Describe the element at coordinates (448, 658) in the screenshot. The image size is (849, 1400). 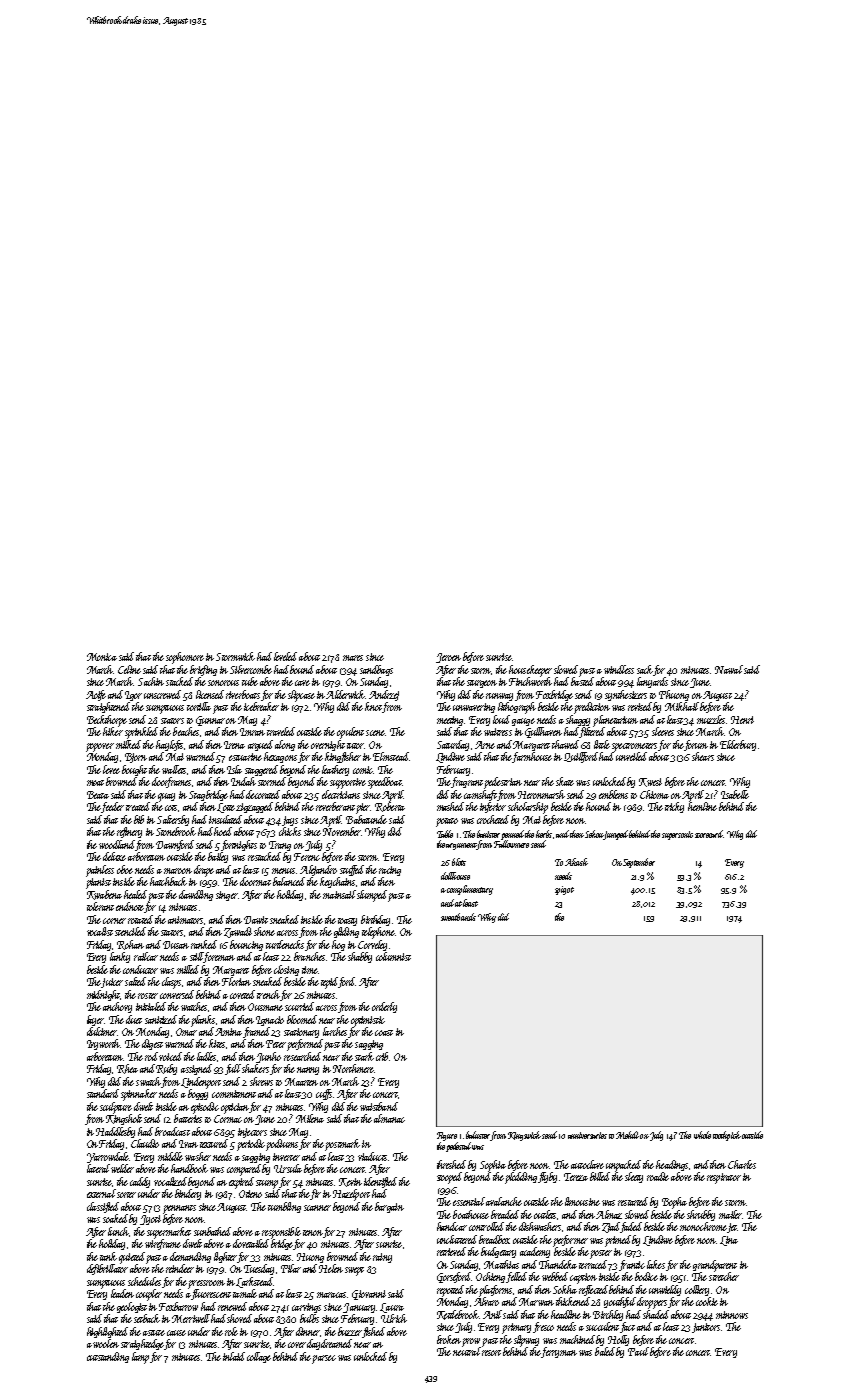
I see `Jeroen` at that location.
